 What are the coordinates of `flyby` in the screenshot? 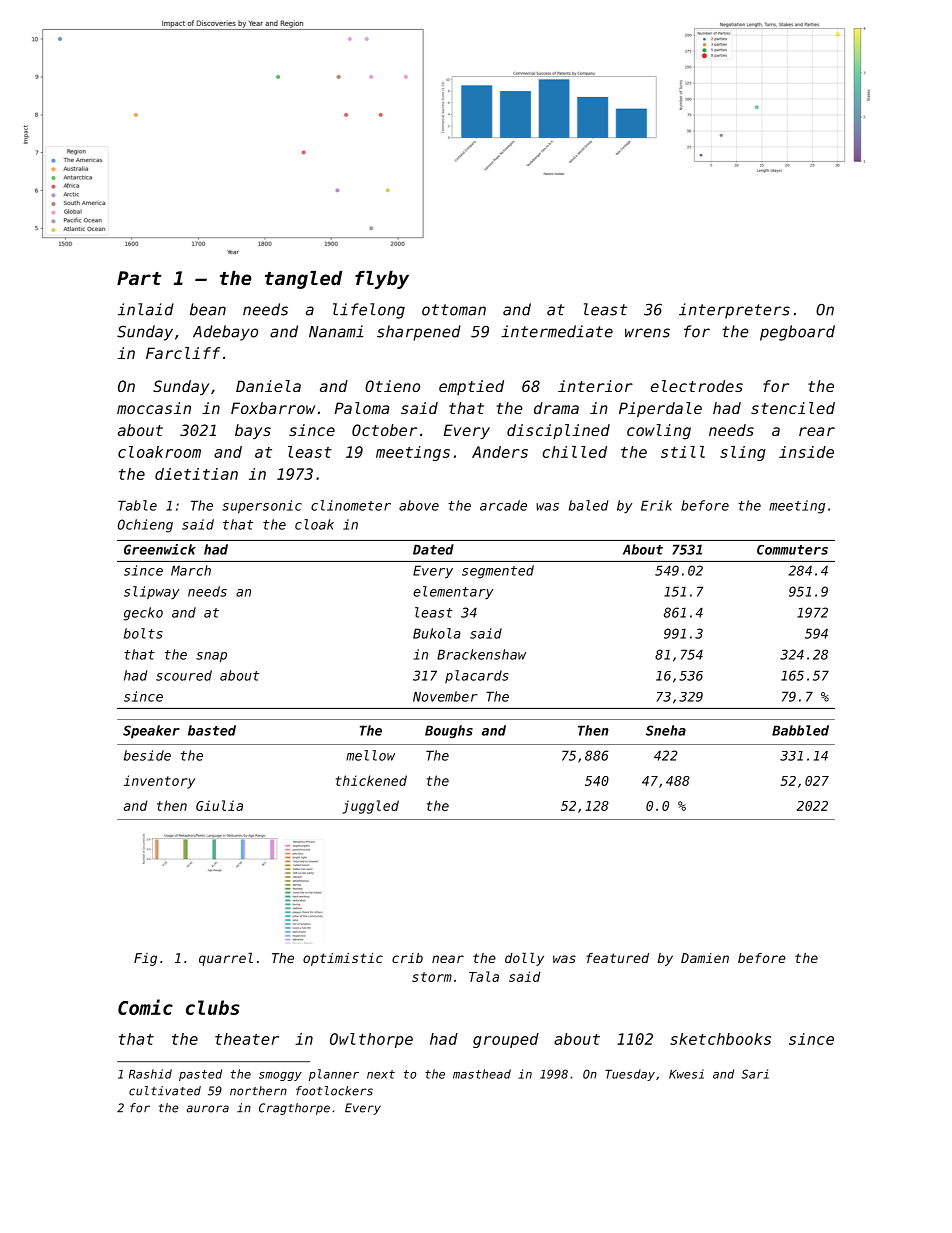 It's located at (382, 280).
